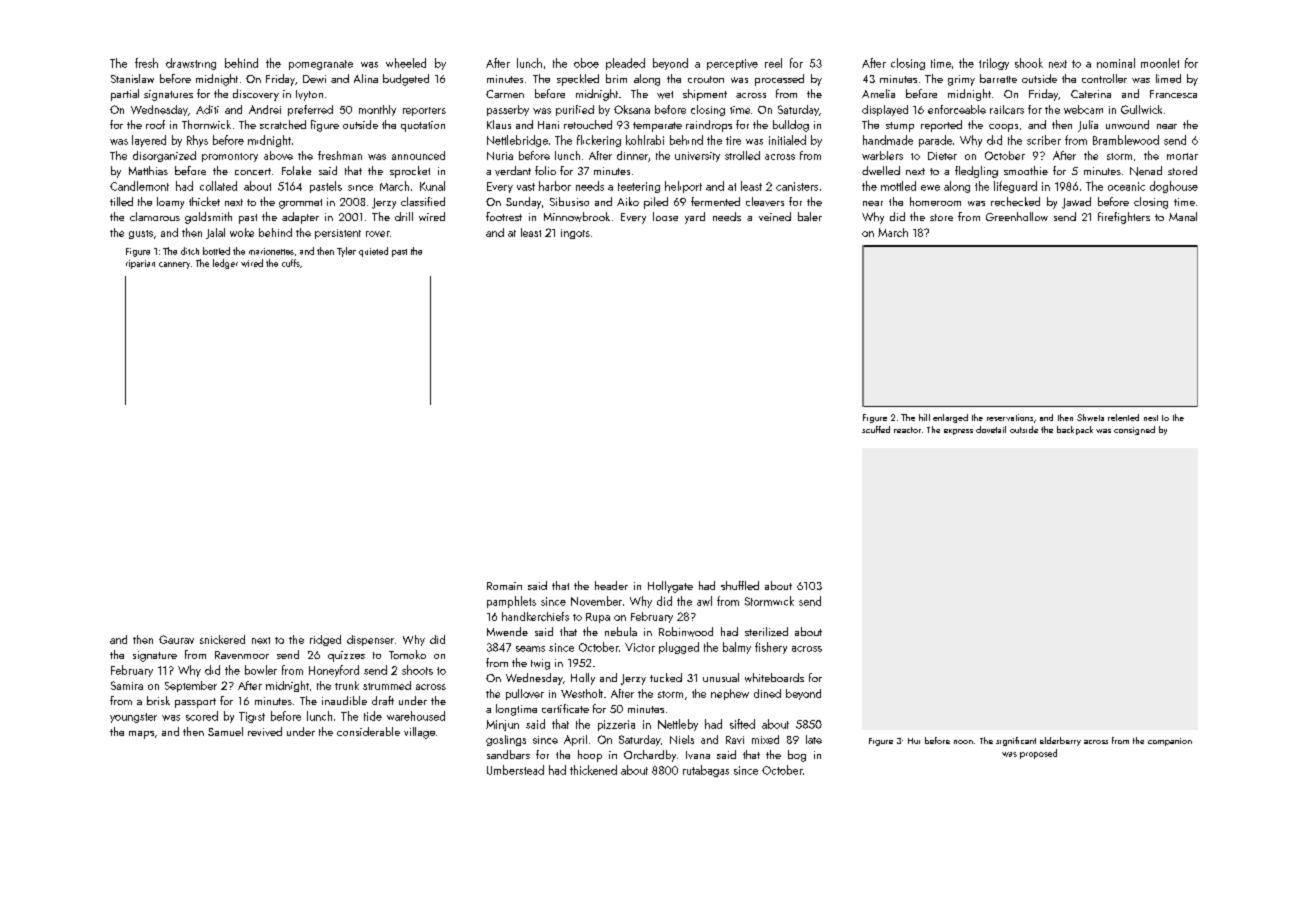 This page has height=924, width=1308. What do you see at coordinates (797, 186) in the page?
I see `canisters` at bounding box center [797, 186].
